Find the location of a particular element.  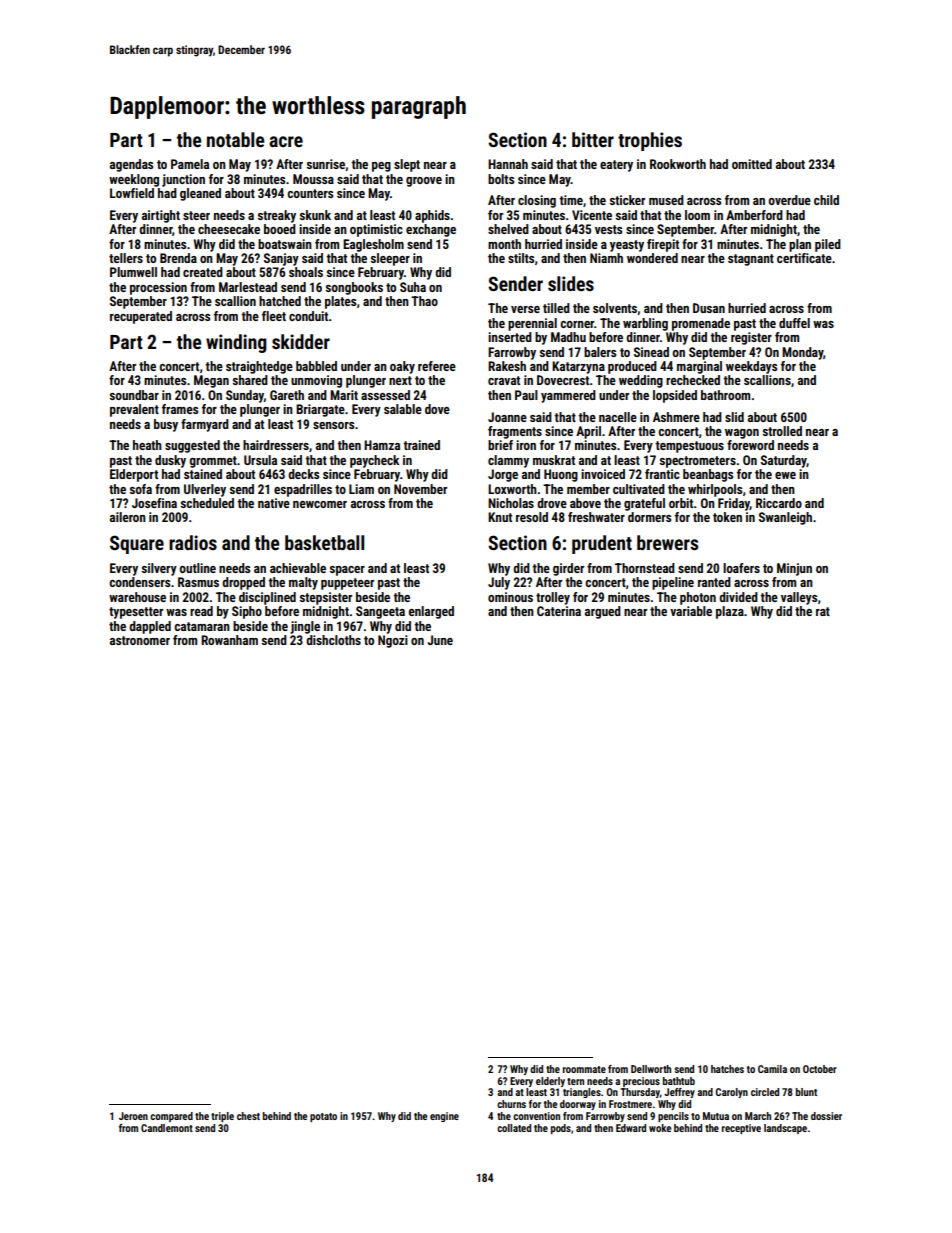

yammered is located at coordinates (568, 396).
